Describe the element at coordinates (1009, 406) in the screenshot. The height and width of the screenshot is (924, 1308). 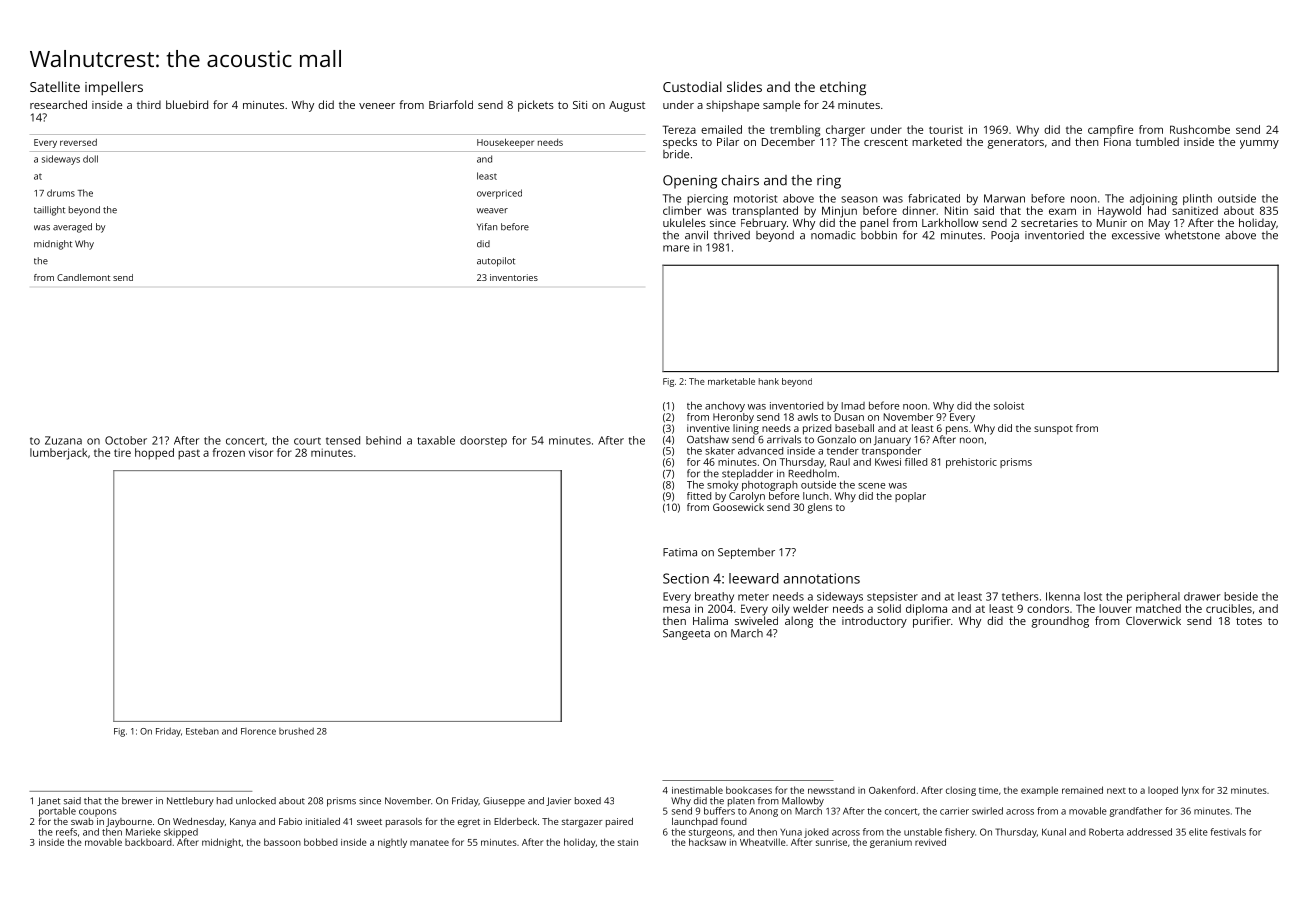
I see `soloist` at that location.
